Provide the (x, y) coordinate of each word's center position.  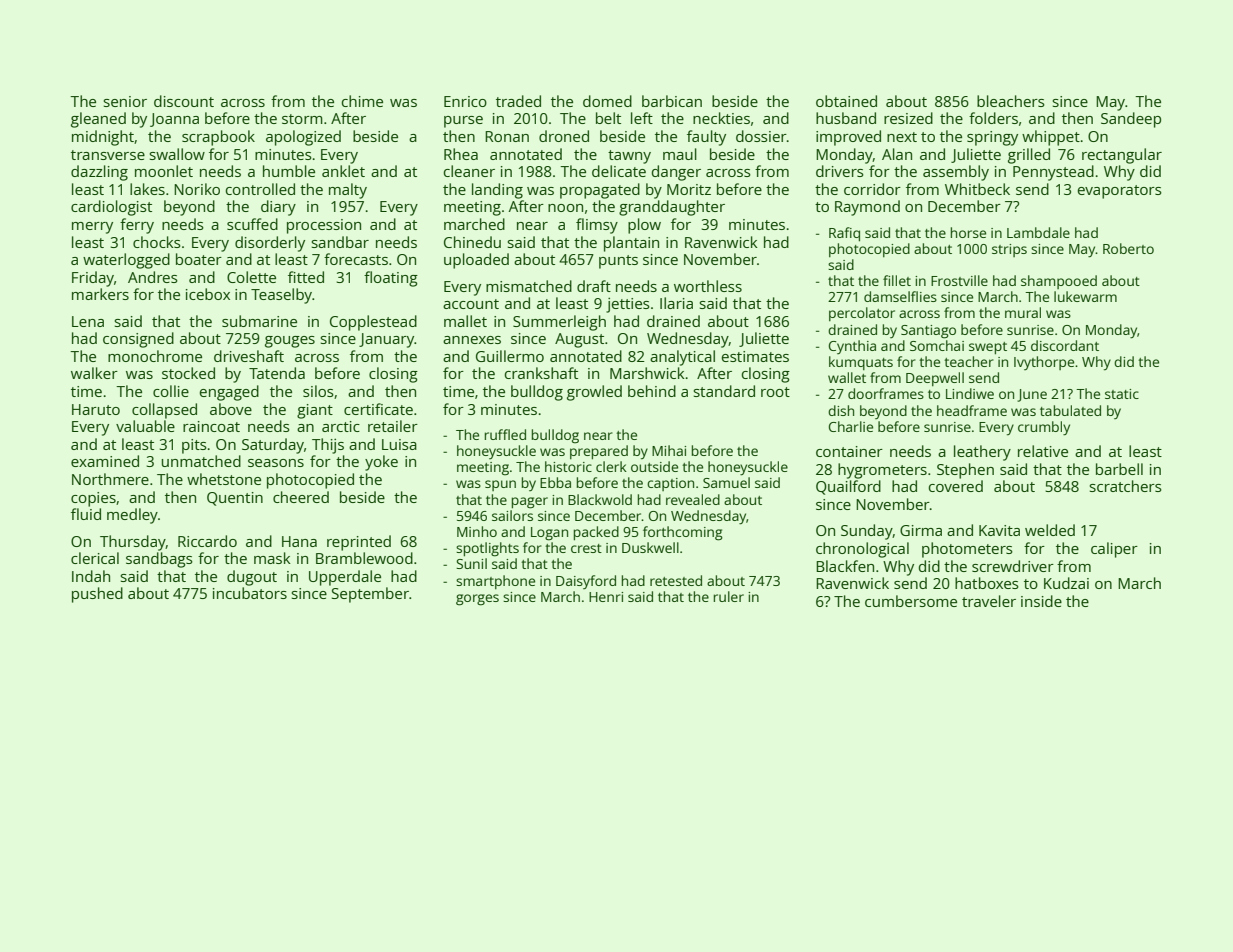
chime (362, 101)
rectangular (1122, 156)
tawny (629, 157)
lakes (147, 189)
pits (194, 446)
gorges (477, 600)
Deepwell (935, 379)
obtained (846, 101)
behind (652, 391)
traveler (989, 601)
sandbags (159, 560)
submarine (259, 321)
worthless (708, 286)
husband (846, 118)
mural (1023, 312)
